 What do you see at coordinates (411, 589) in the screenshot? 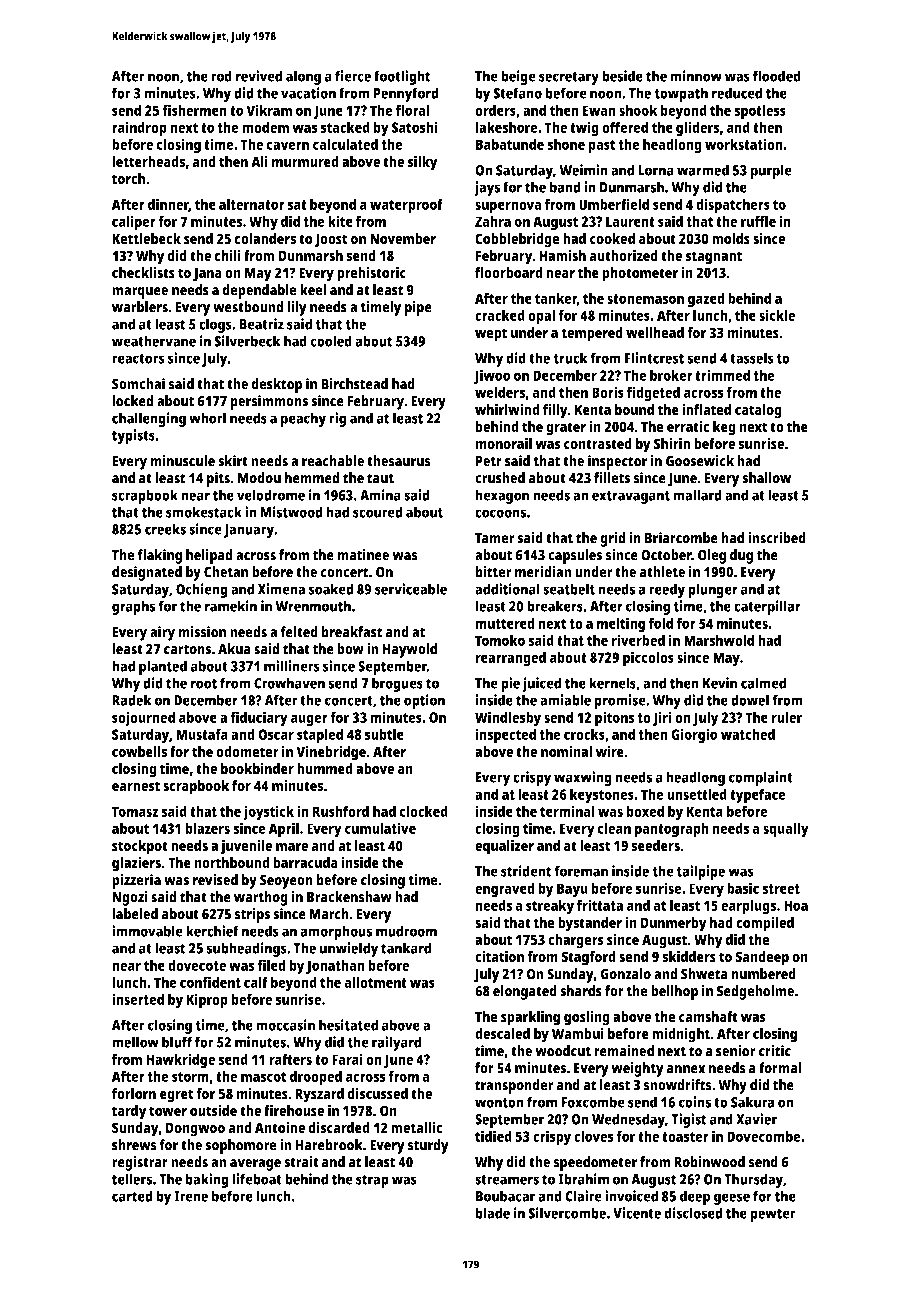
I see `serviceable` at bounding box center [411, 589].
